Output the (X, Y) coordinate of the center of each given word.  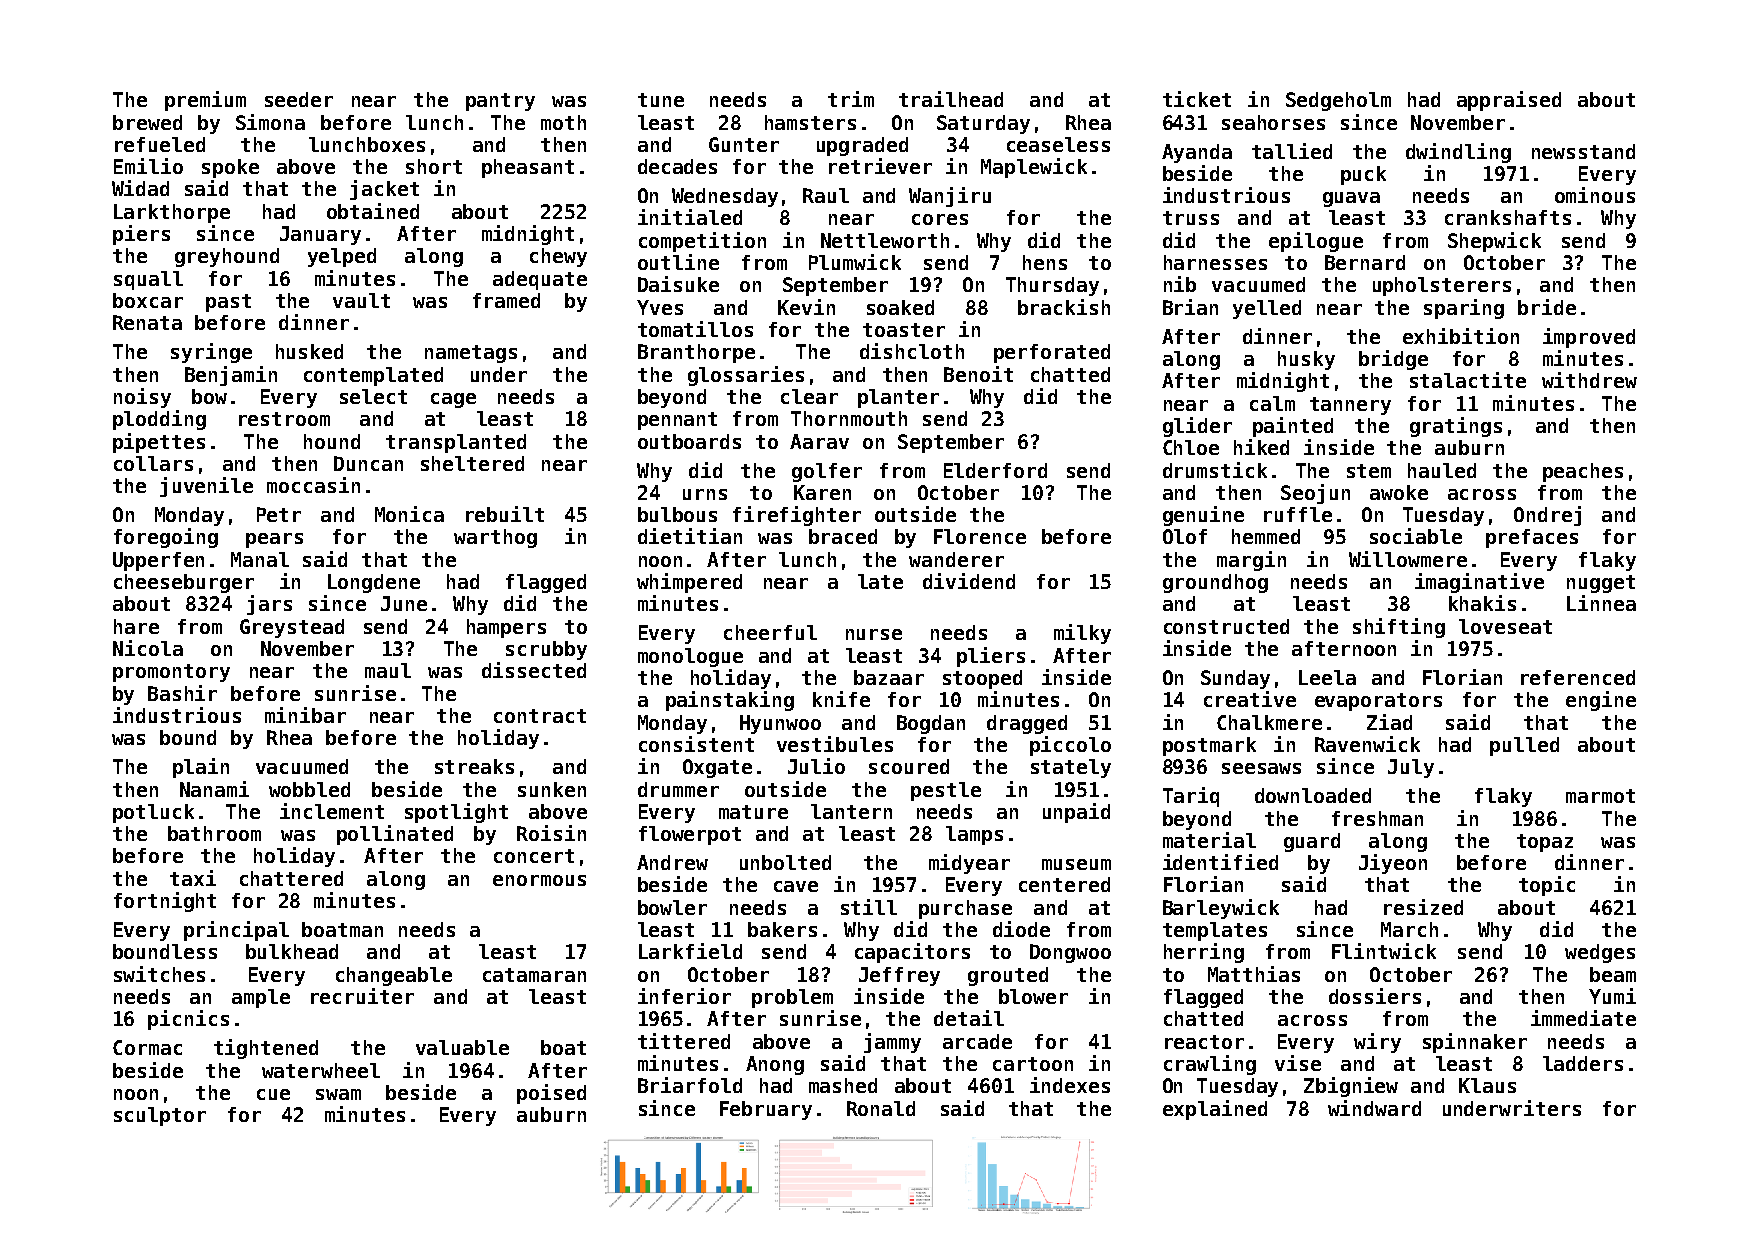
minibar (305, 715)
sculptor (160, 1116)
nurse (874, 634)
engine (1601, 701)
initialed (690, 217)
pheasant (528, 168)
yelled (1267, 309)
